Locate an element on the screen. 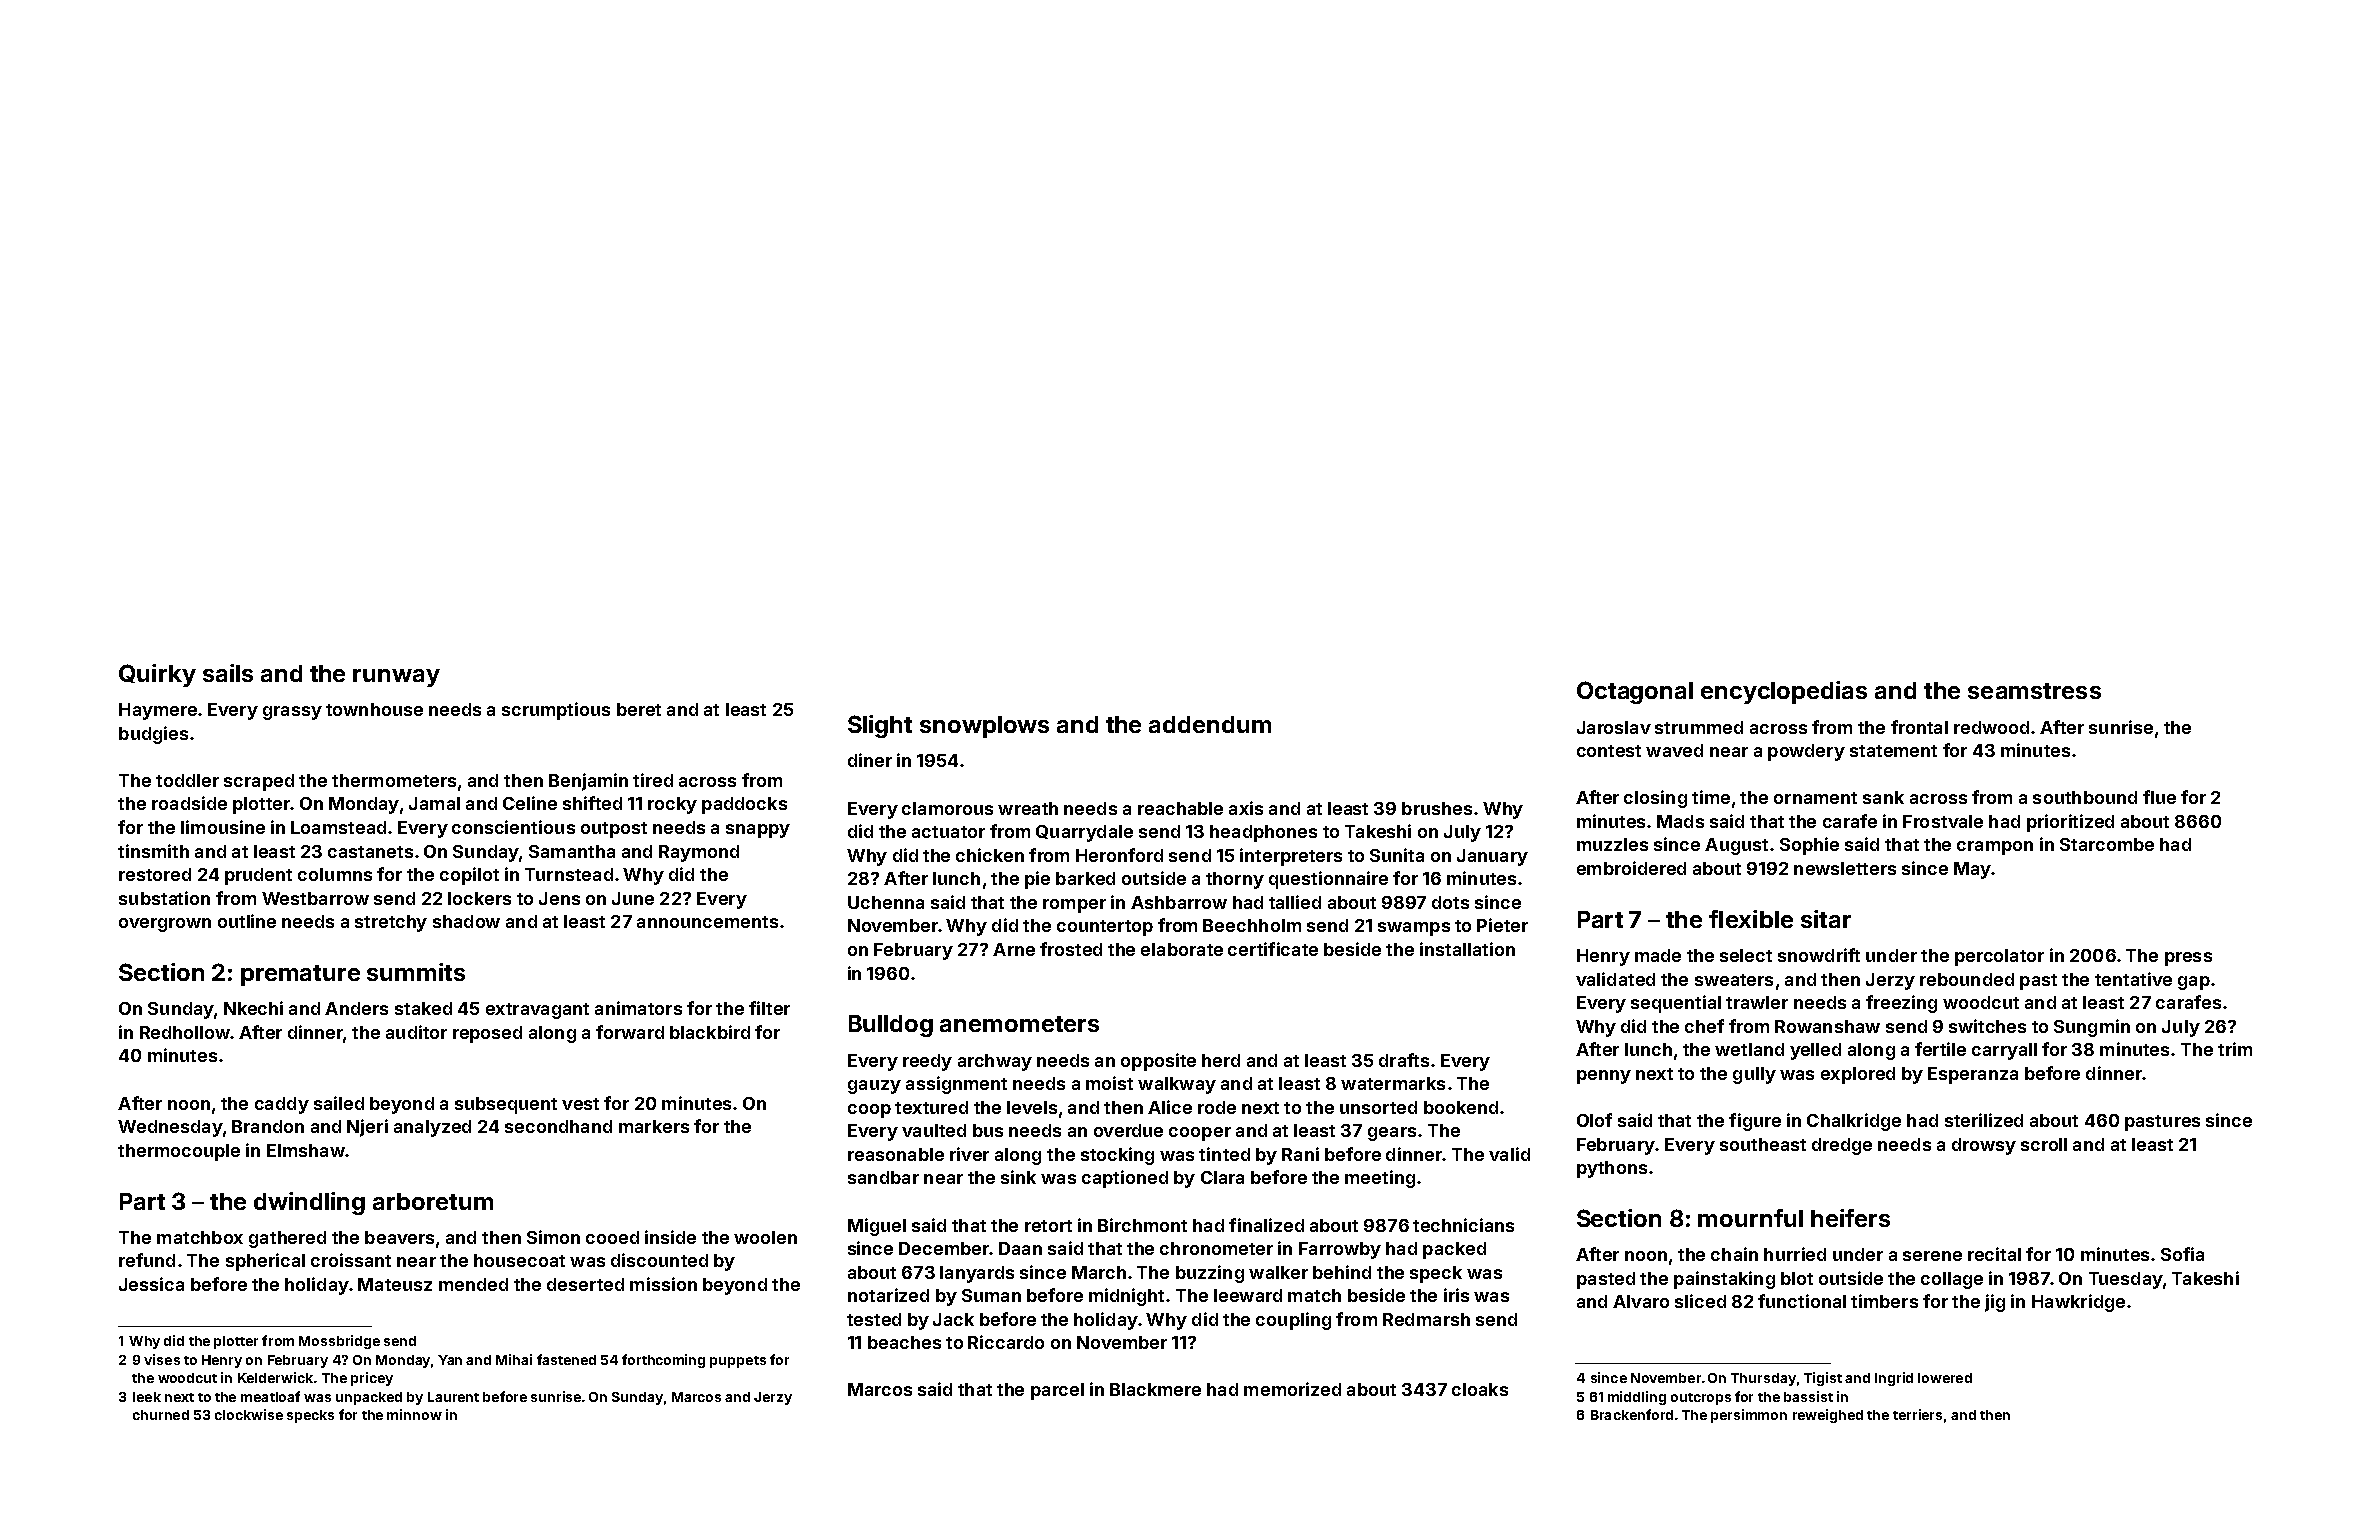 The width and height of the screenshot is (2380, 1540). gap is located at coordinates (2194, 983).
